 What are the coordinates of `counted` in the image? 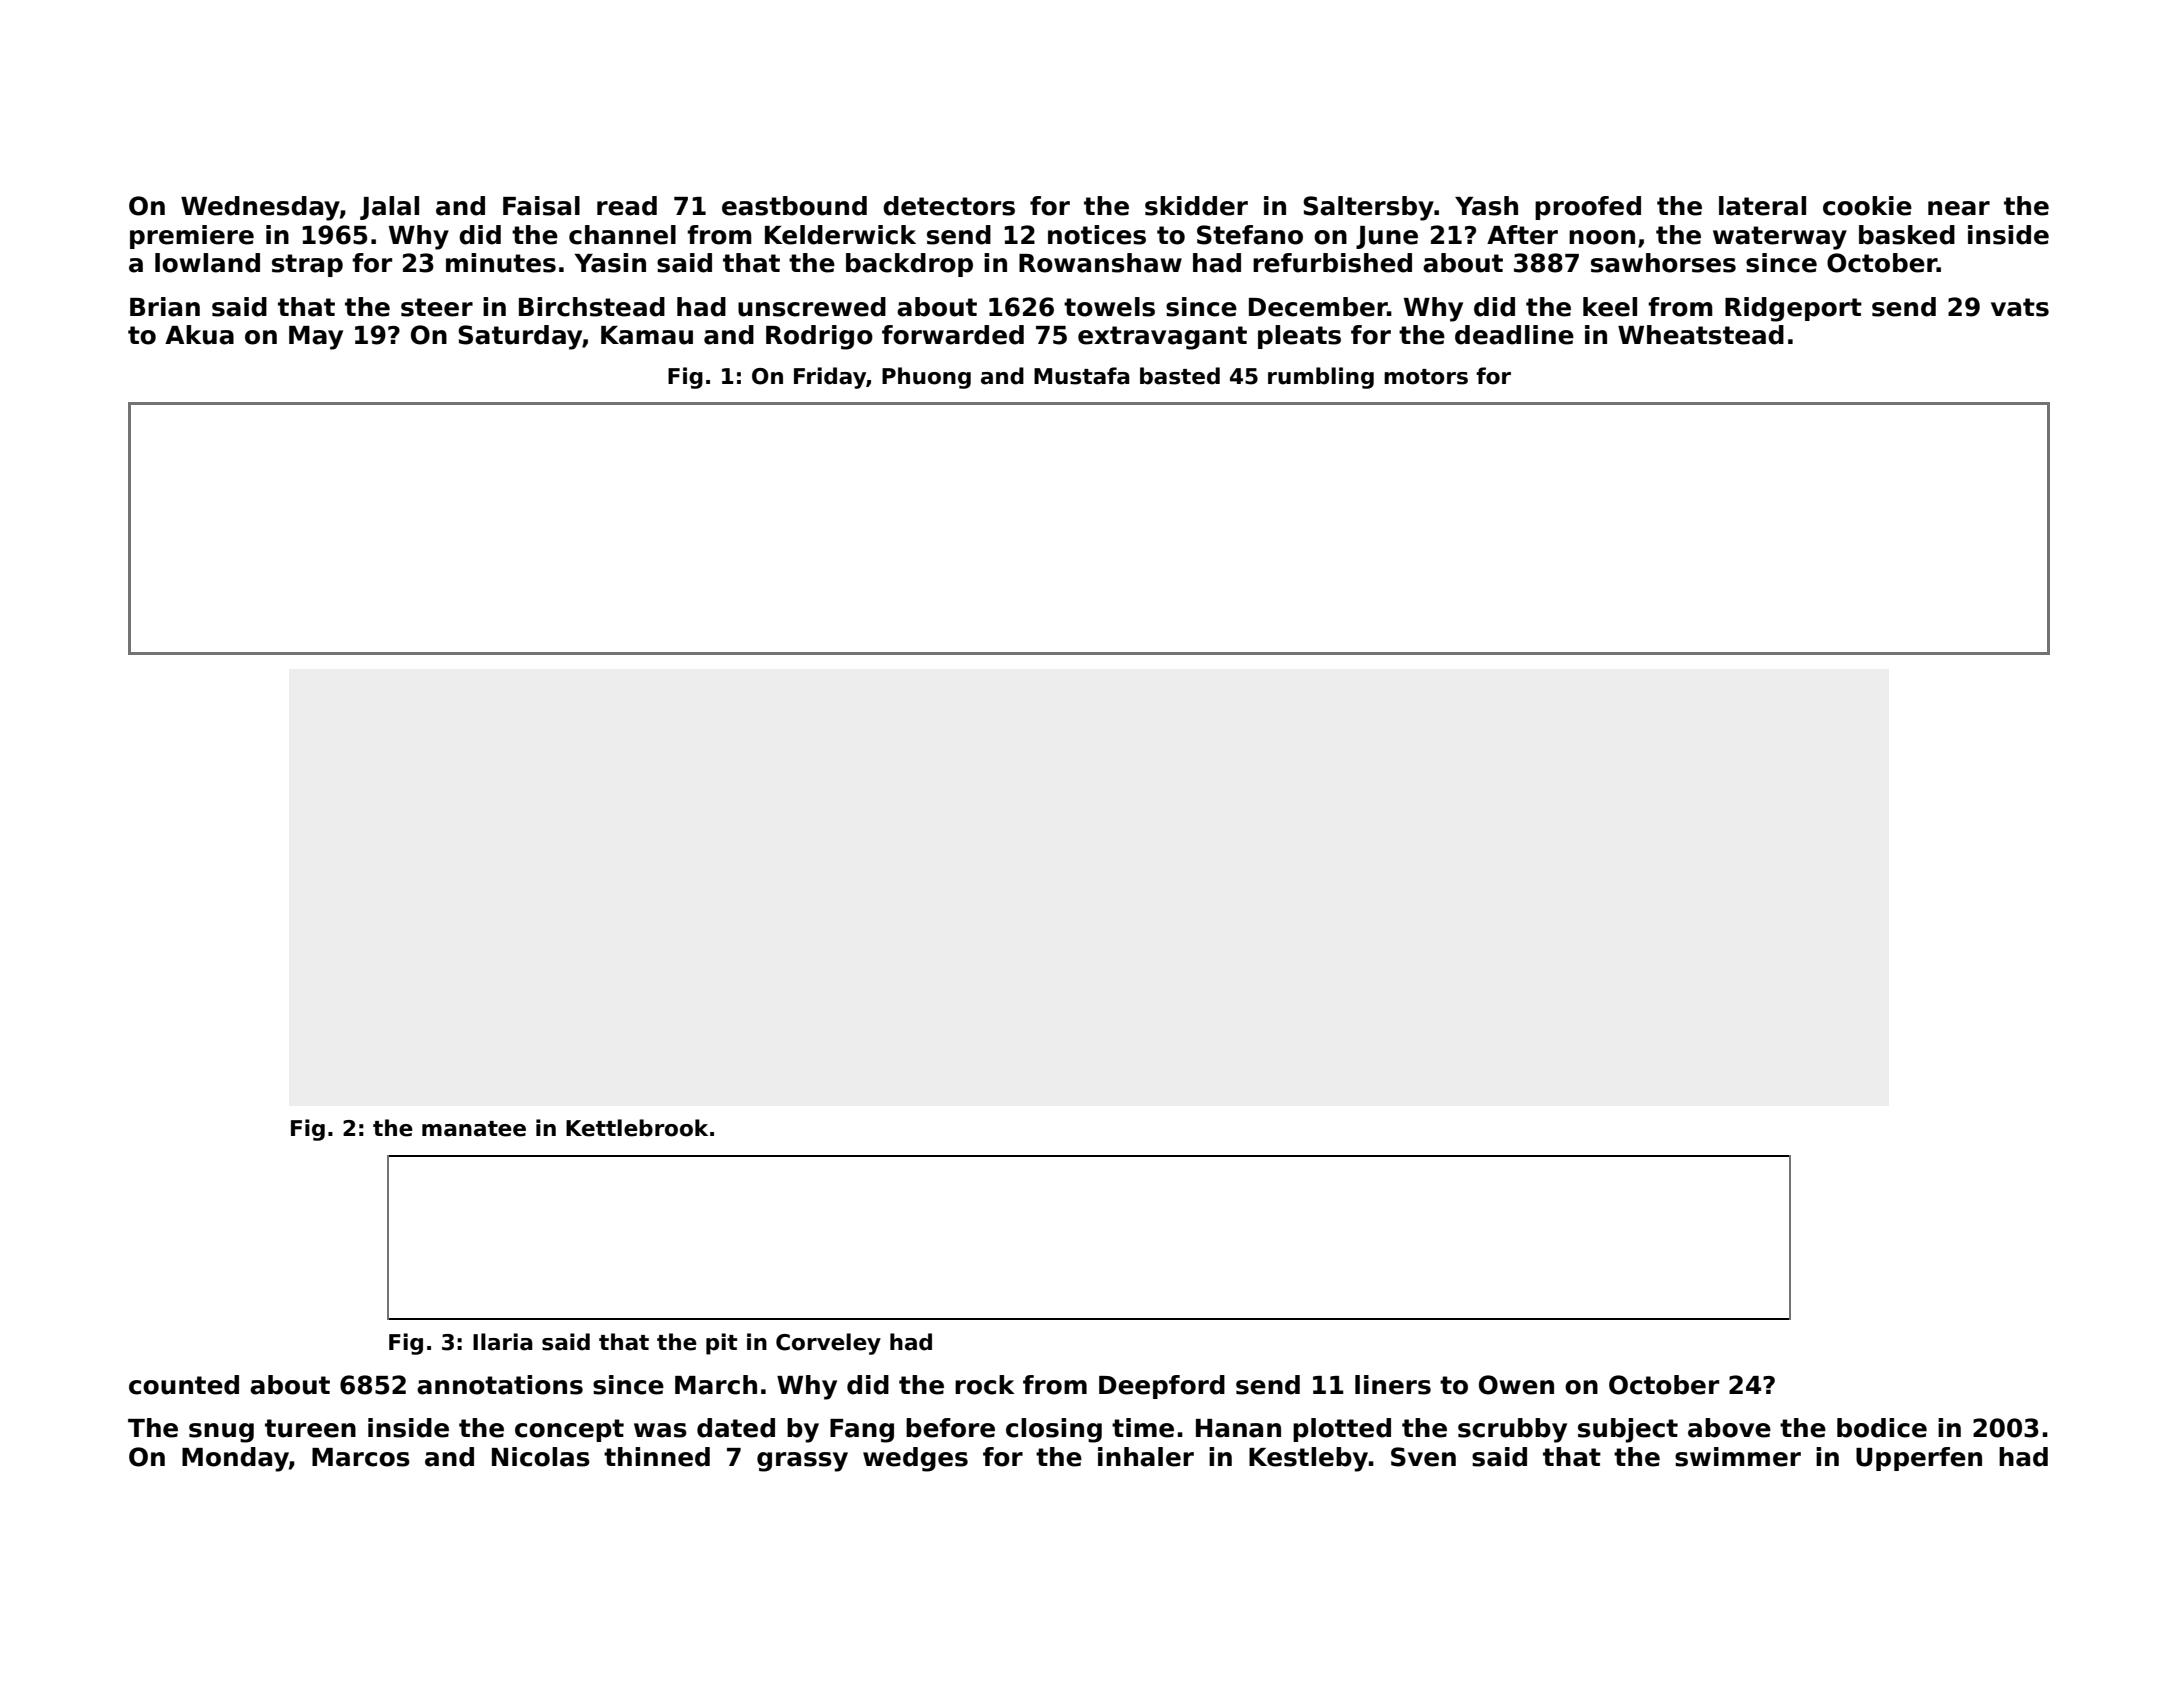 It's located at (184, 1385).
